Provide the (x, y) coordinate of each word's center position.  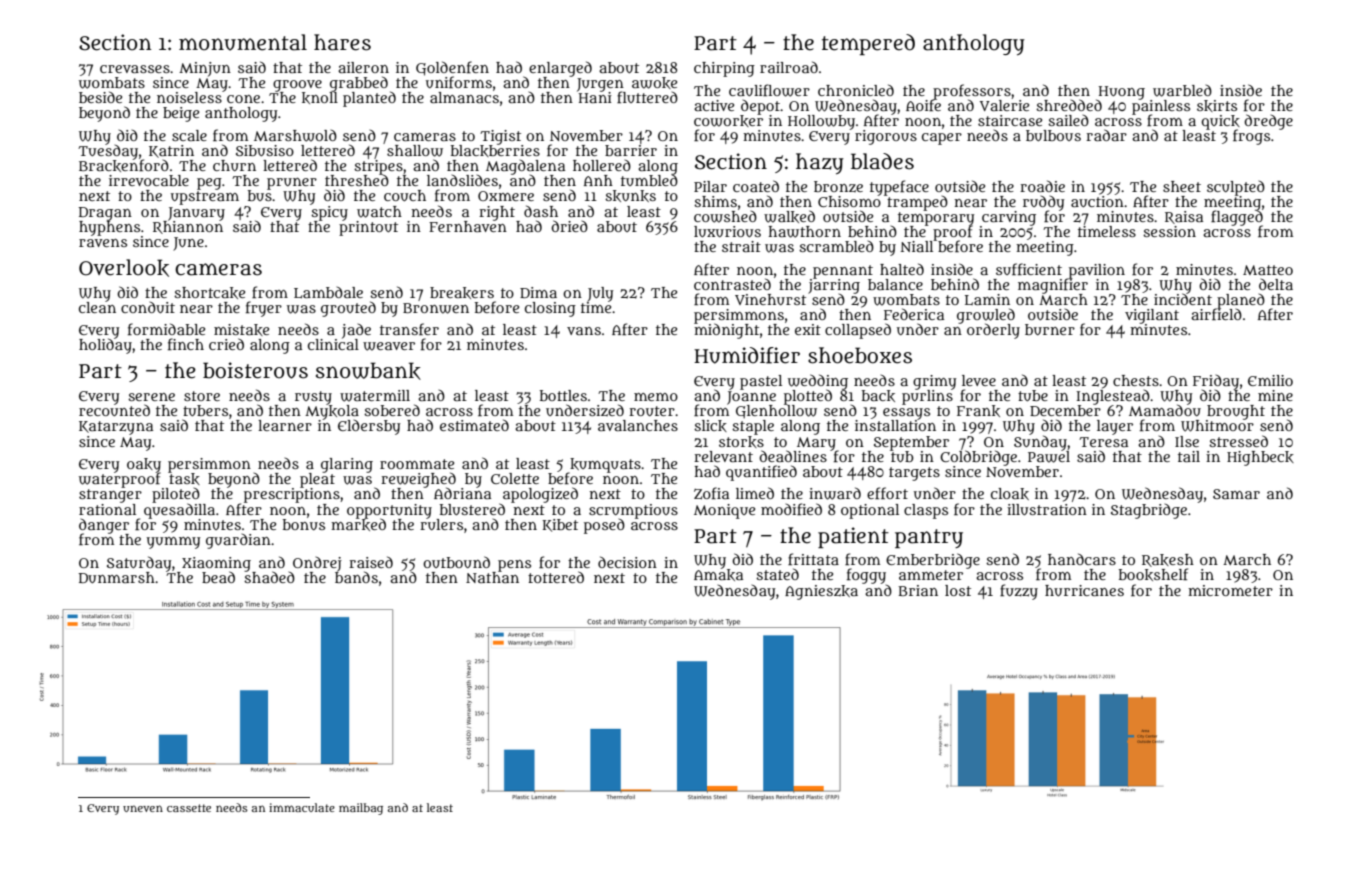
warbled (1182, 91)
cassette (189, 808)
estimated (474, 425)
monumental (243, 42)
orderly (993, 331)
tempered (868, 44)
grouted (348, 309)
